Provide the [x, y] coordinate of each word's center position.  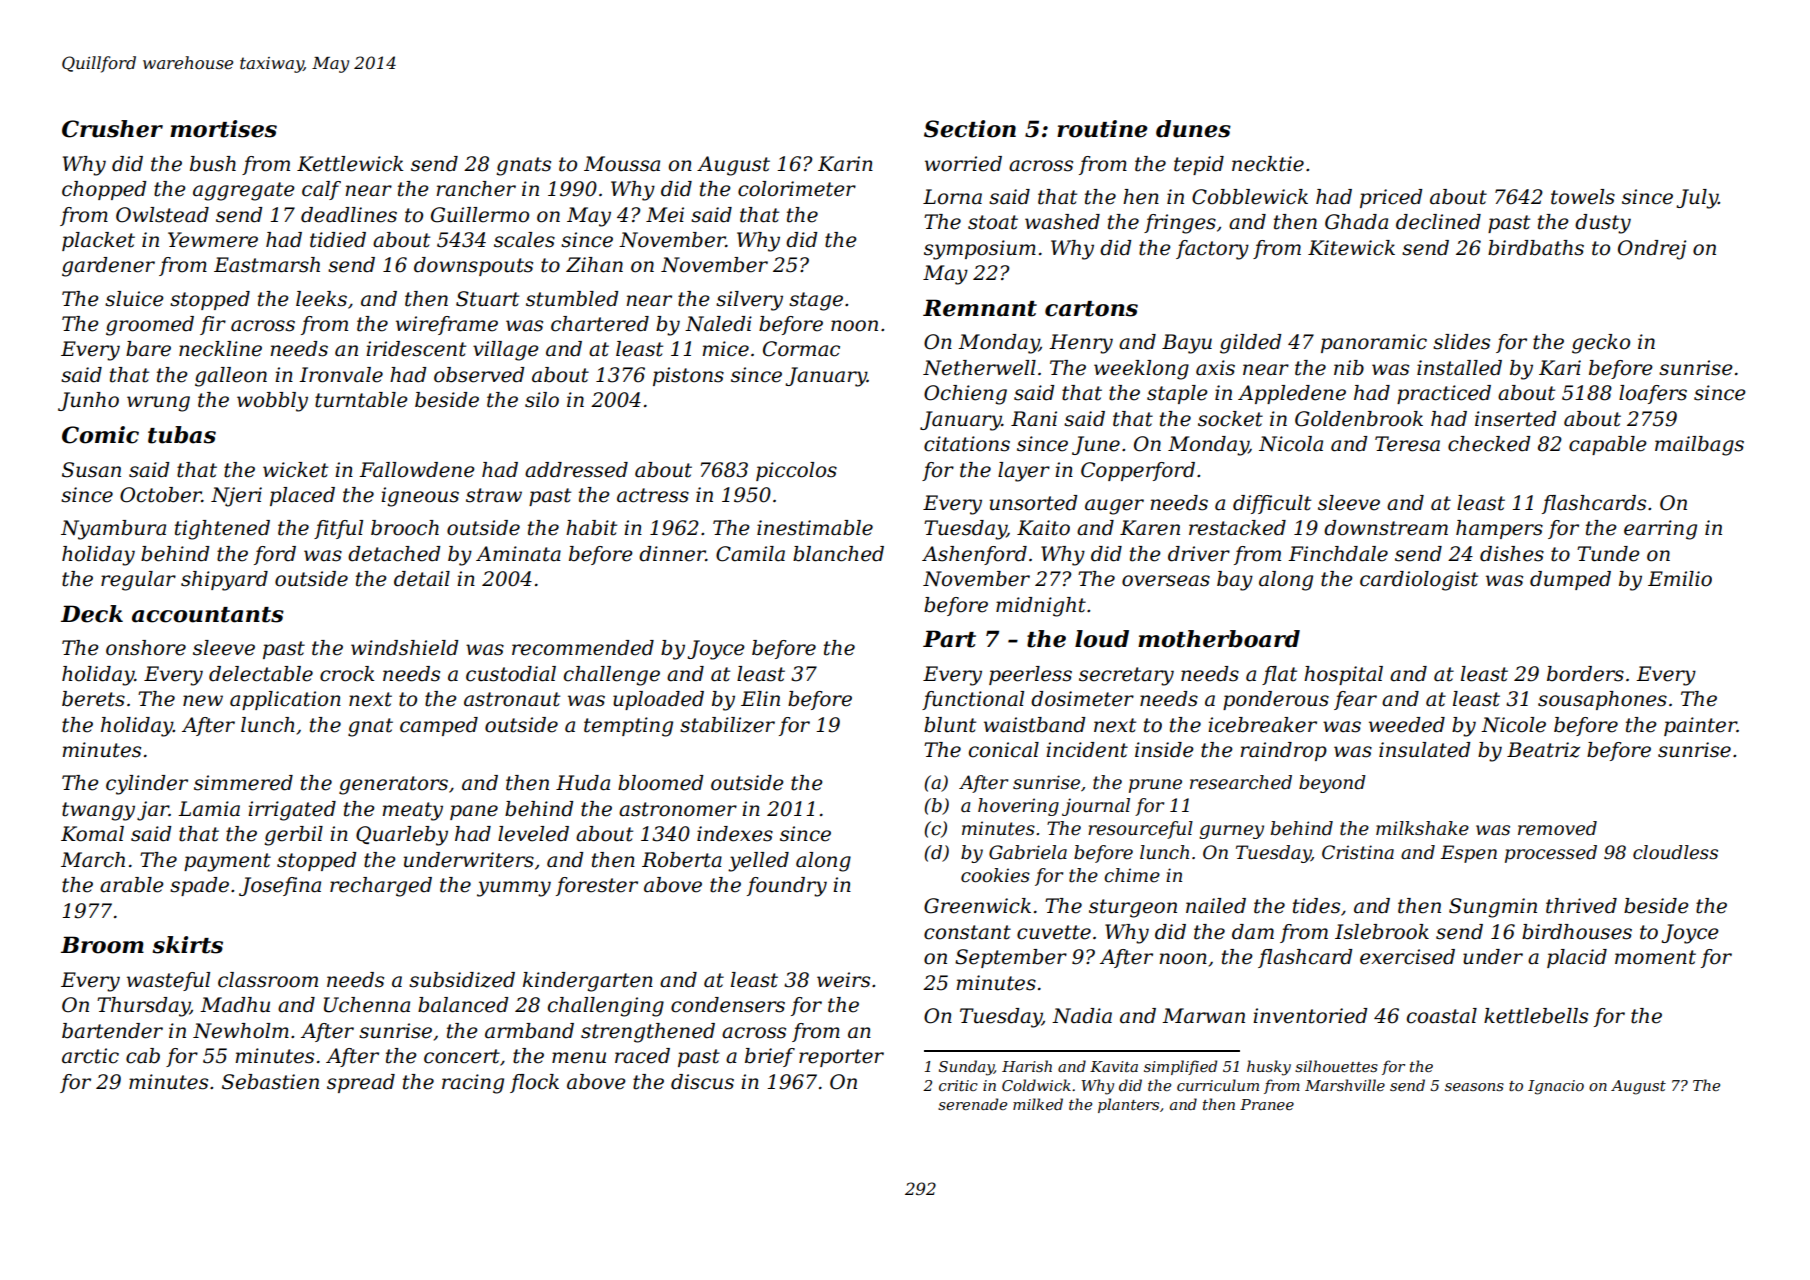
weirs [843, 980]
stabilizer [727, 725]
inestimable [815, 528]
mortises [223, 129]
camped [439, 726]
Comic [100, 435]
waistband [1034, 725]
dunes [1193, 129]
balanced [463, 1005]
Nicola [1291, 444]
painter [1700, 726]
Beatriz [1543, 750]
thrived [1581, 906]
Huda [583, 783]
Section [970, 129]
